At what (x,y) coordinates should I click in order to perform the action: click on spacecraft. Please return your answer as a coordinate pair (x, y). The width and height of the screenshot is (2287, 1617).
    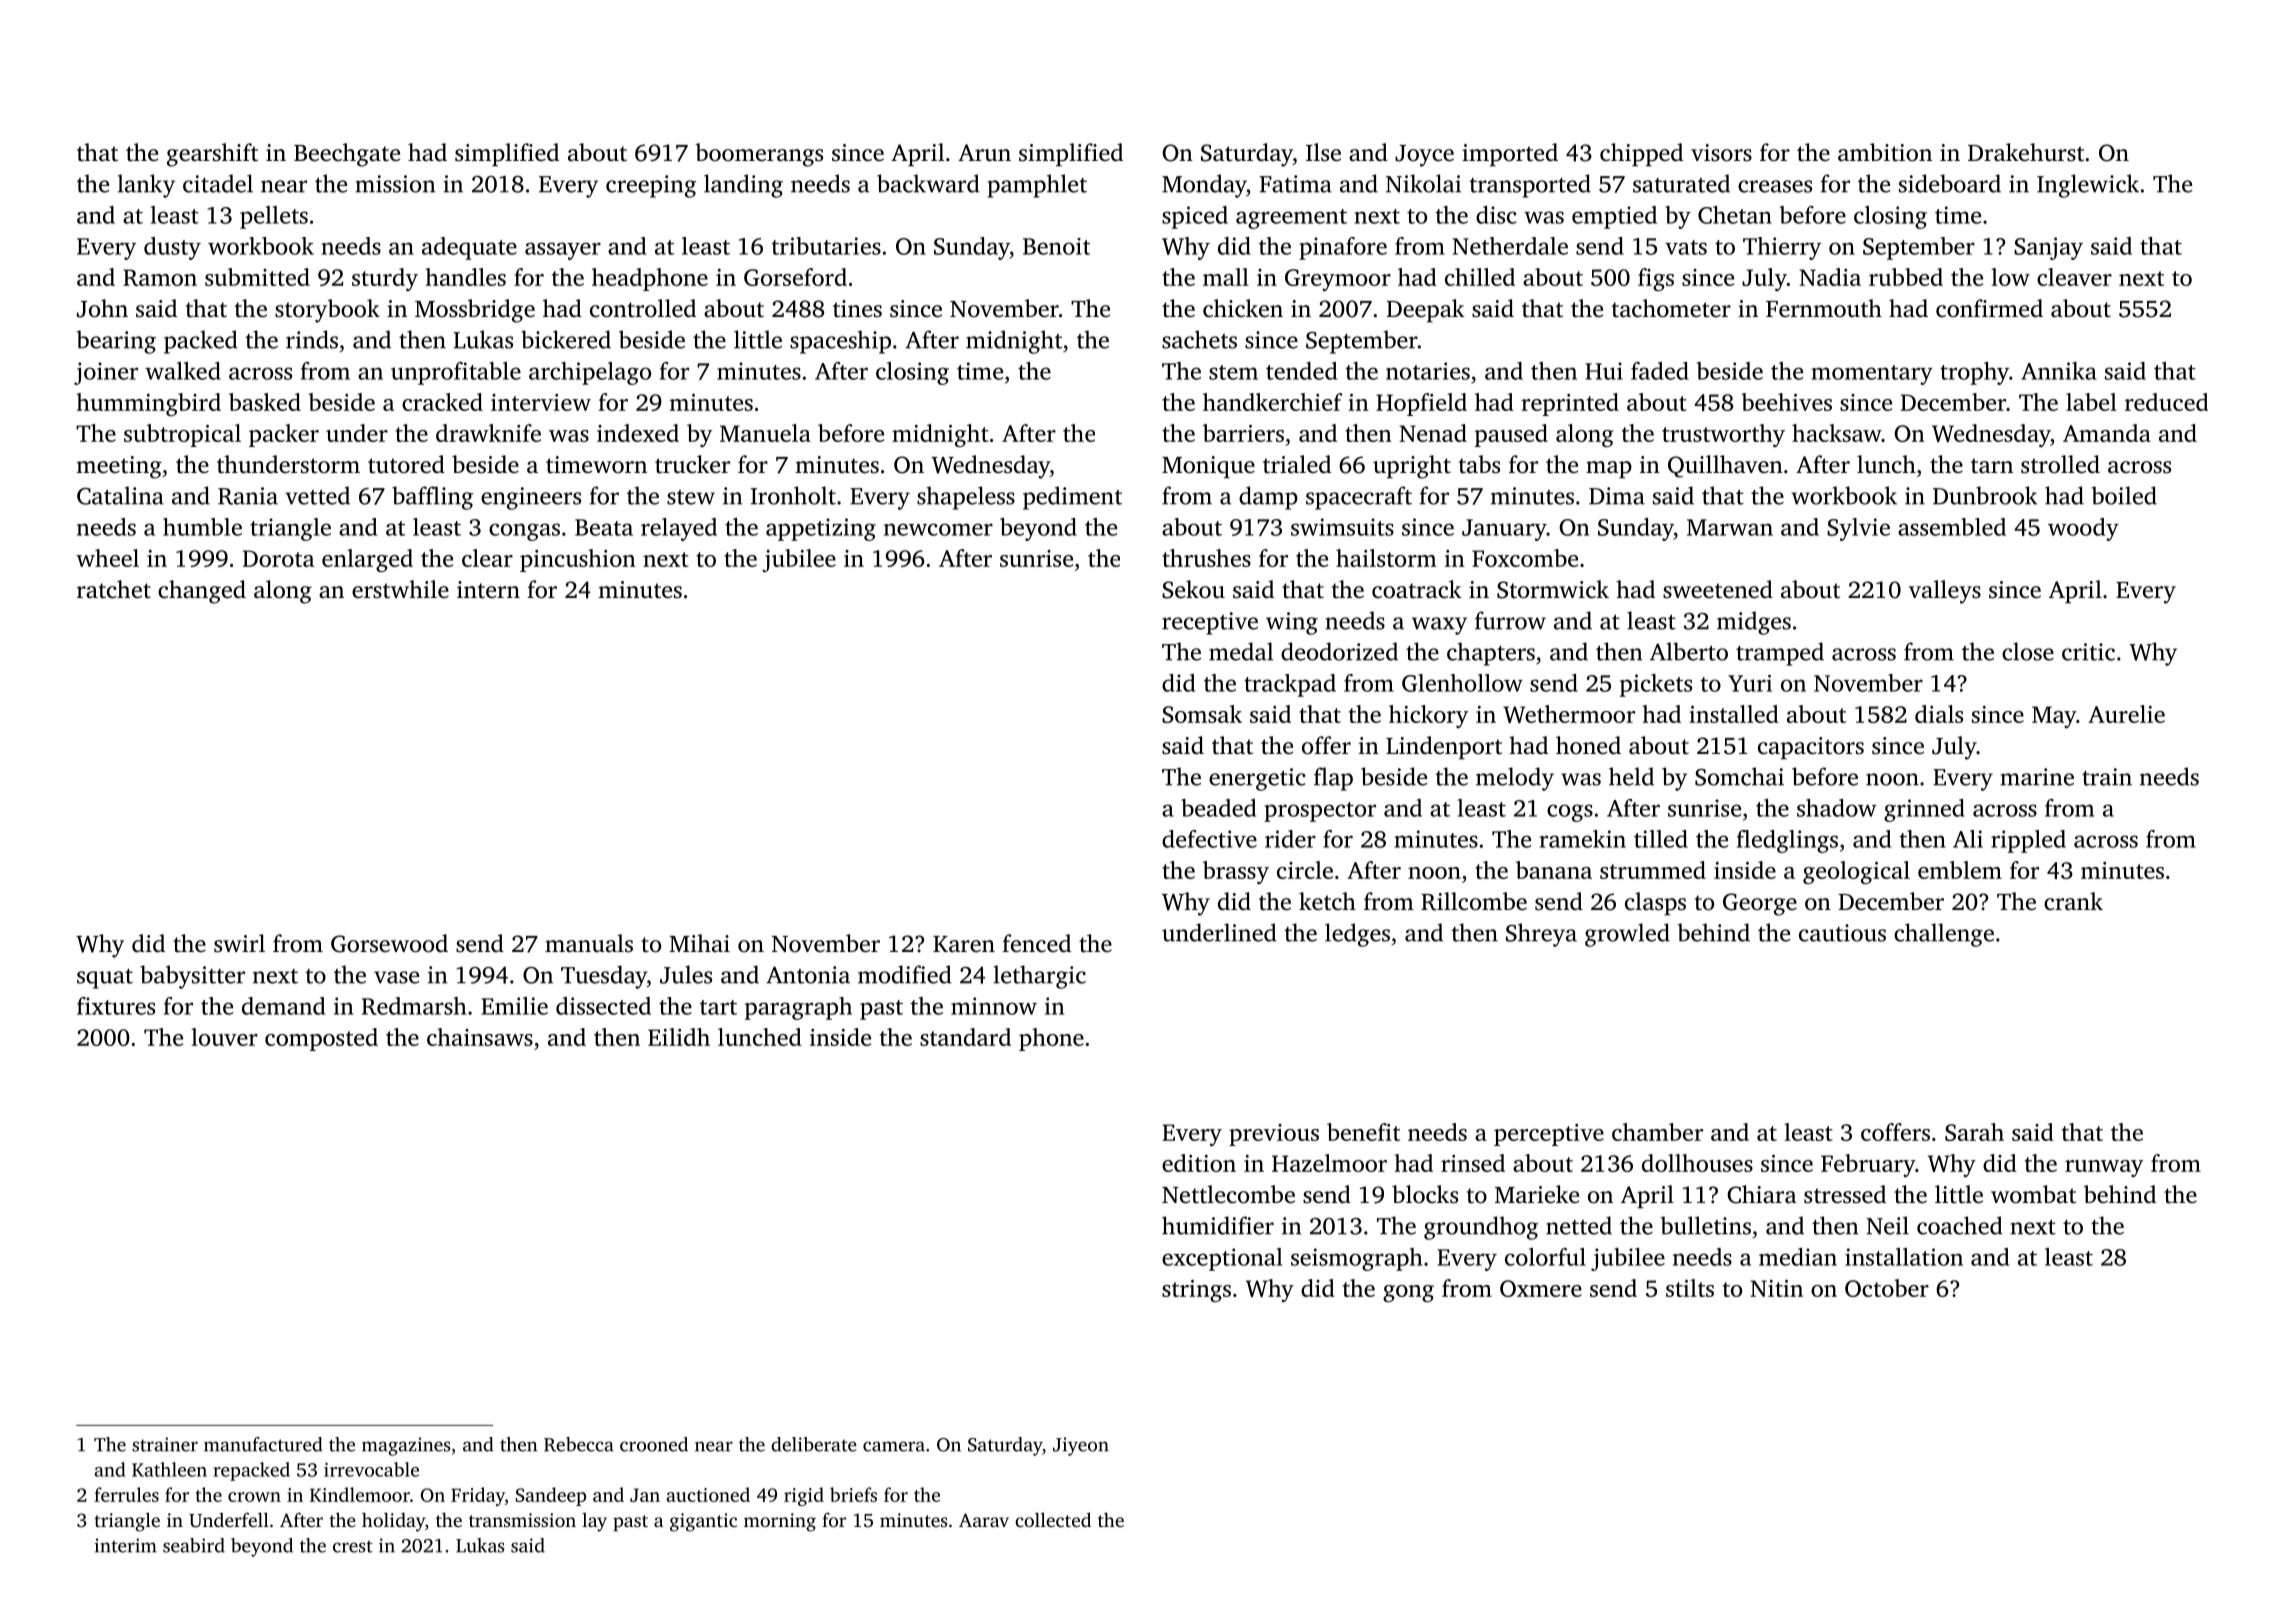
    Looking at the image, I should click on (1359, 498).
